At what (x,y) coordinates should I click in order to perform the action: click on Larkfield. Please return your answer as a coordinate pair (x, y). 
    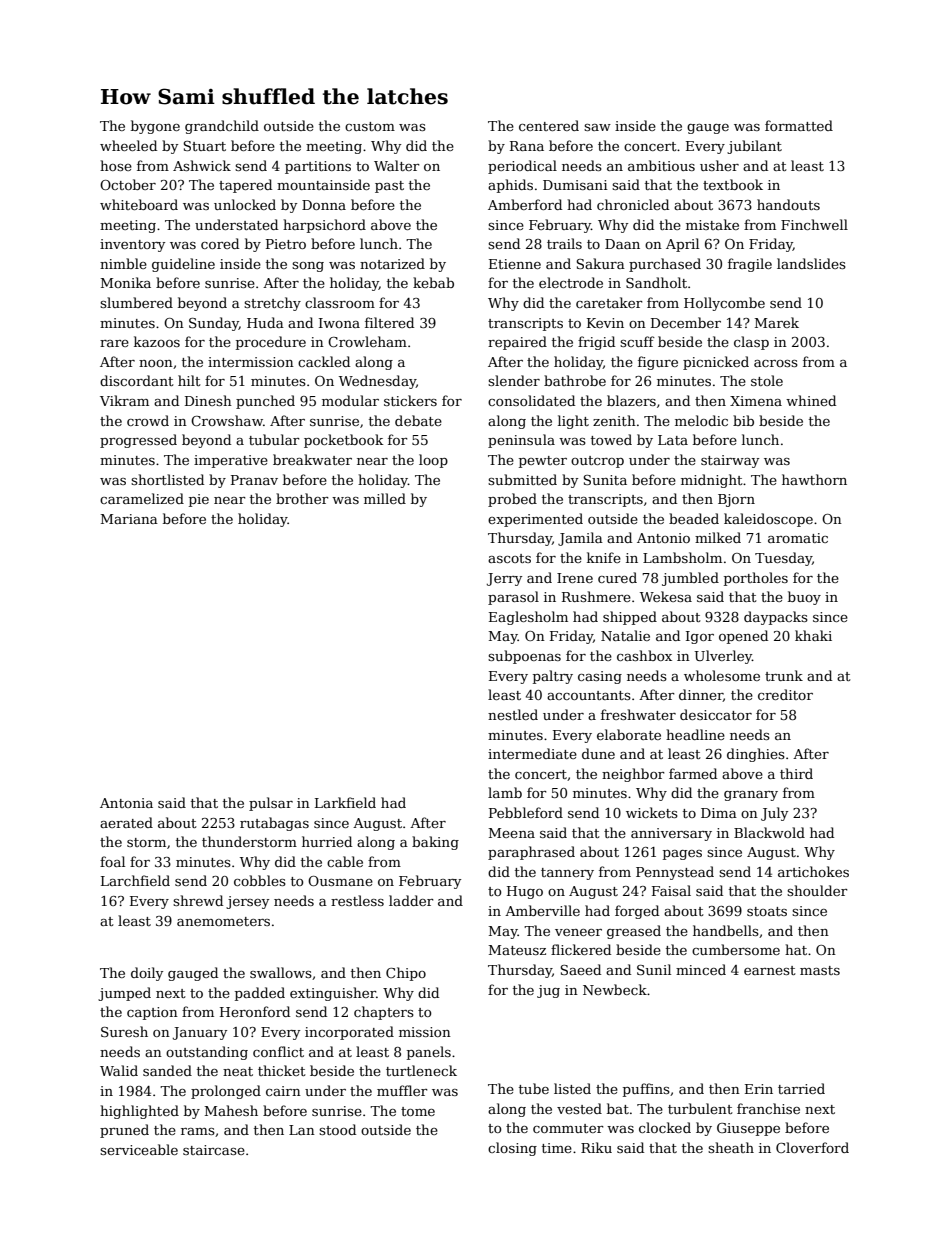
    Looking at the image, I should click on (345, 802).
